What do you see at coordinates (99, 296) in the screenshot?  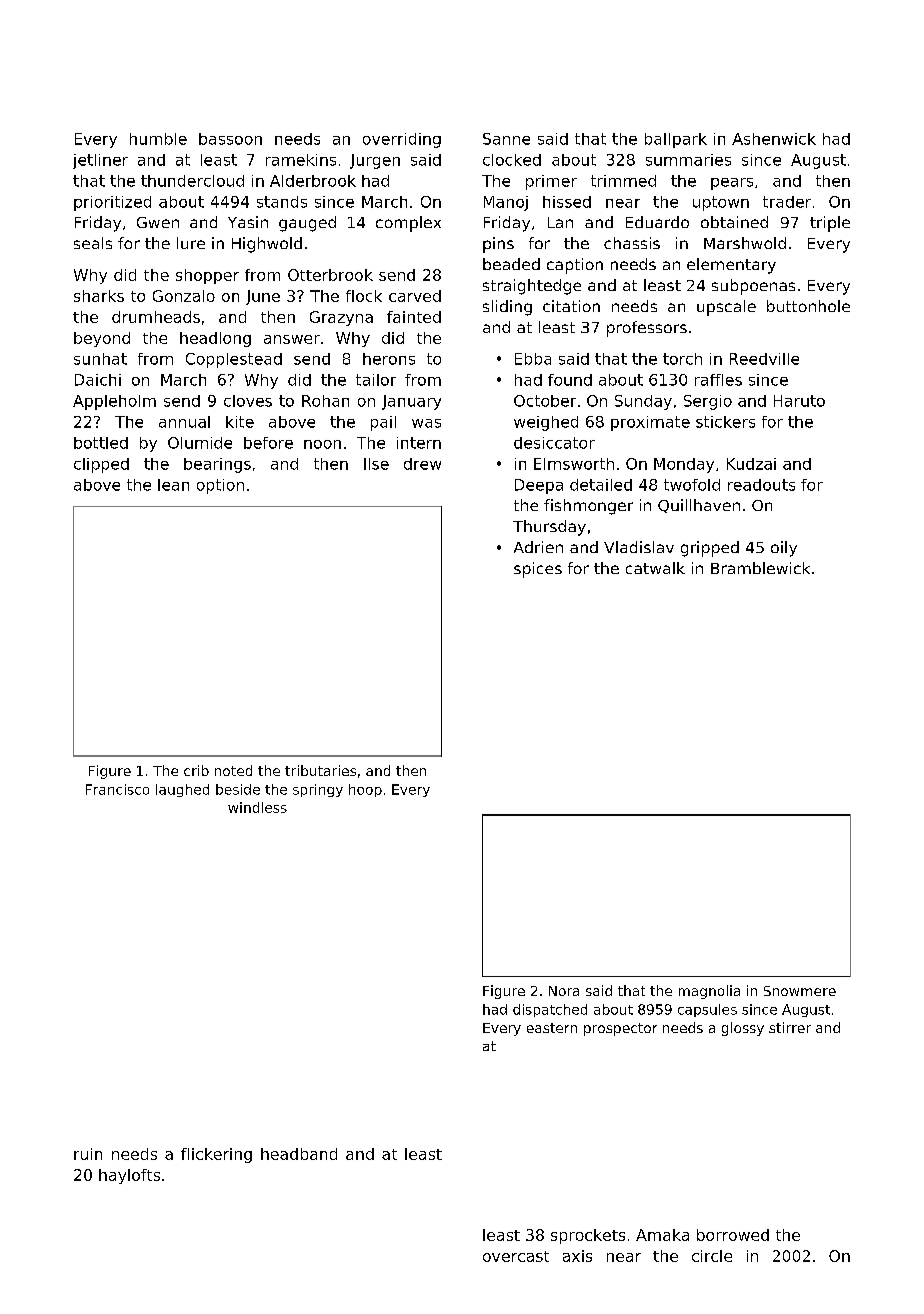 I see `sharks` at bounding box center [99, 296].
